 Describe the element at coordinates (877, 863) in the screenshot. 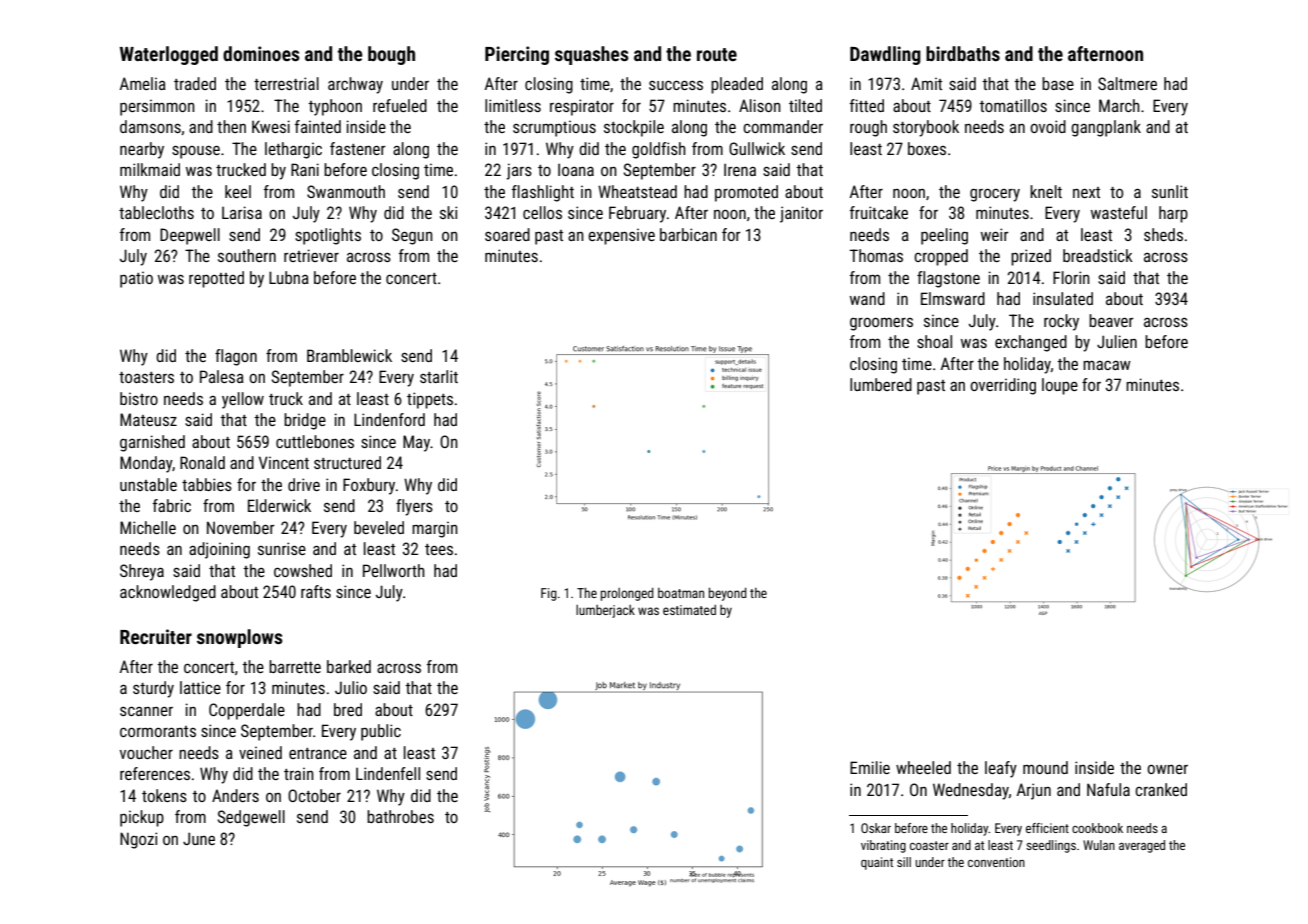

I see `quaint` at that location.
